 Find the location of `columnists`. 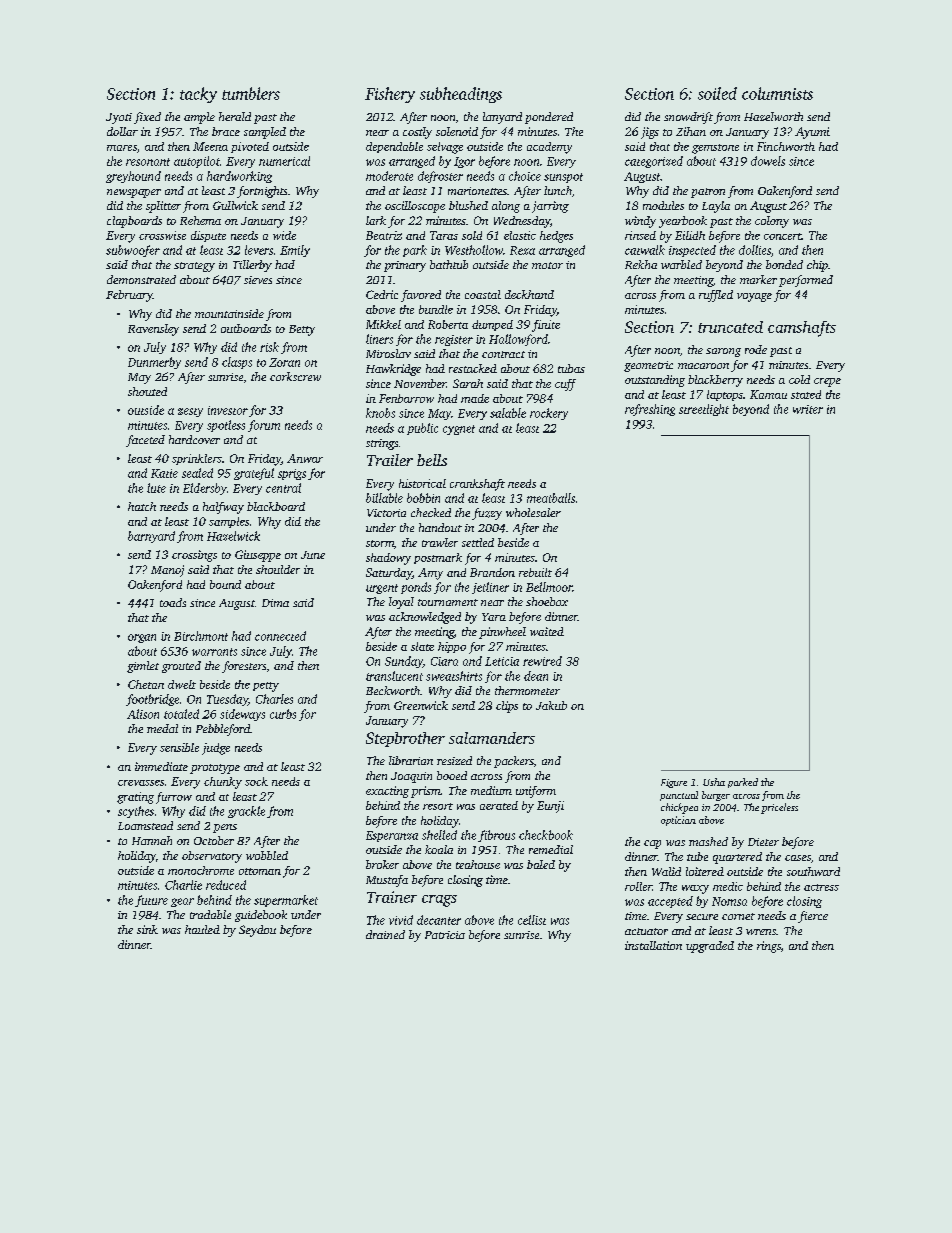

columnists is located at coordinates (777, 93).
